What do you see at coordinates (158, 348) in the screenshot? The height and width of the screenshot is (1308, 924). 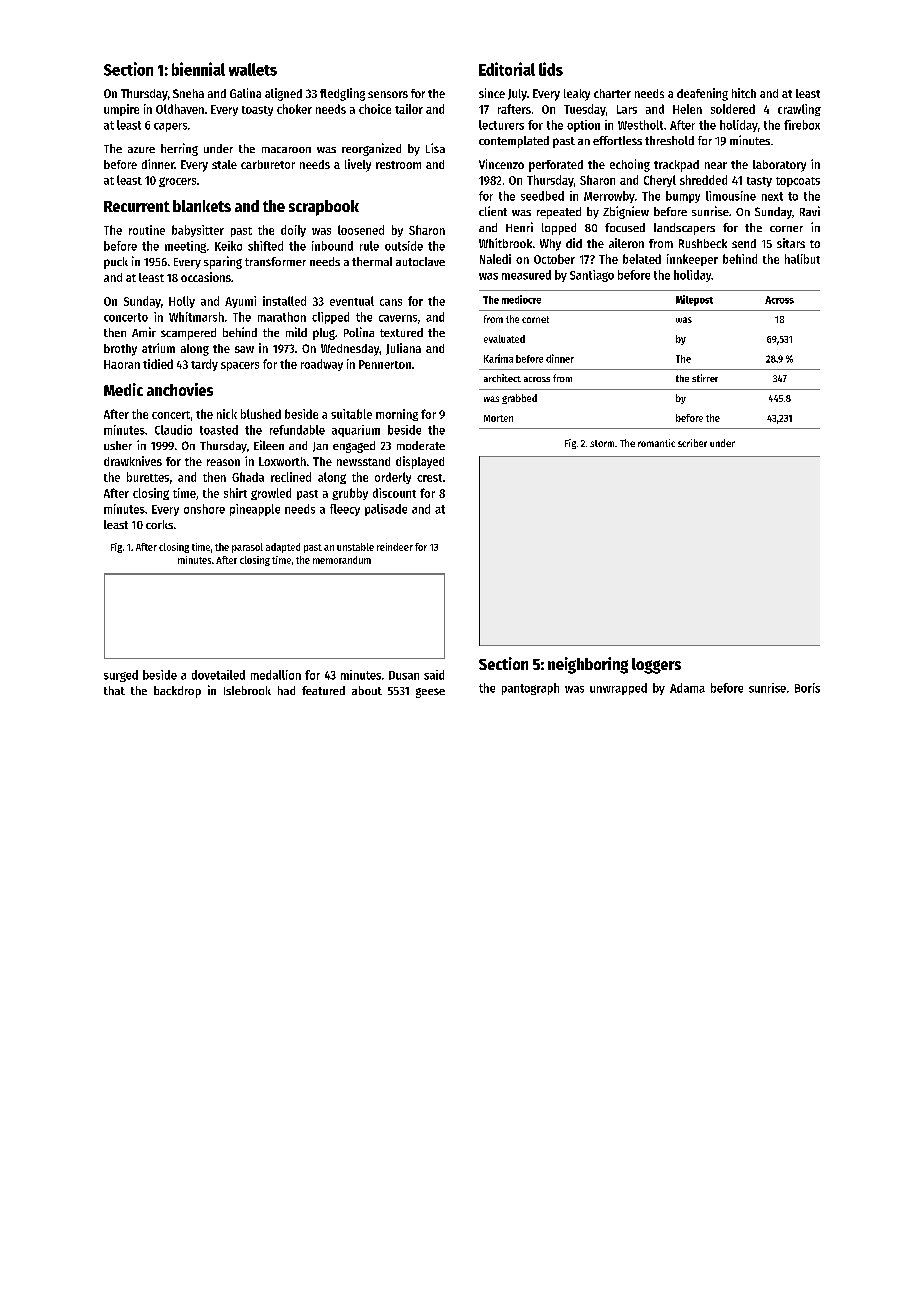 I see `atrium` at bounding box center [158, 348].
